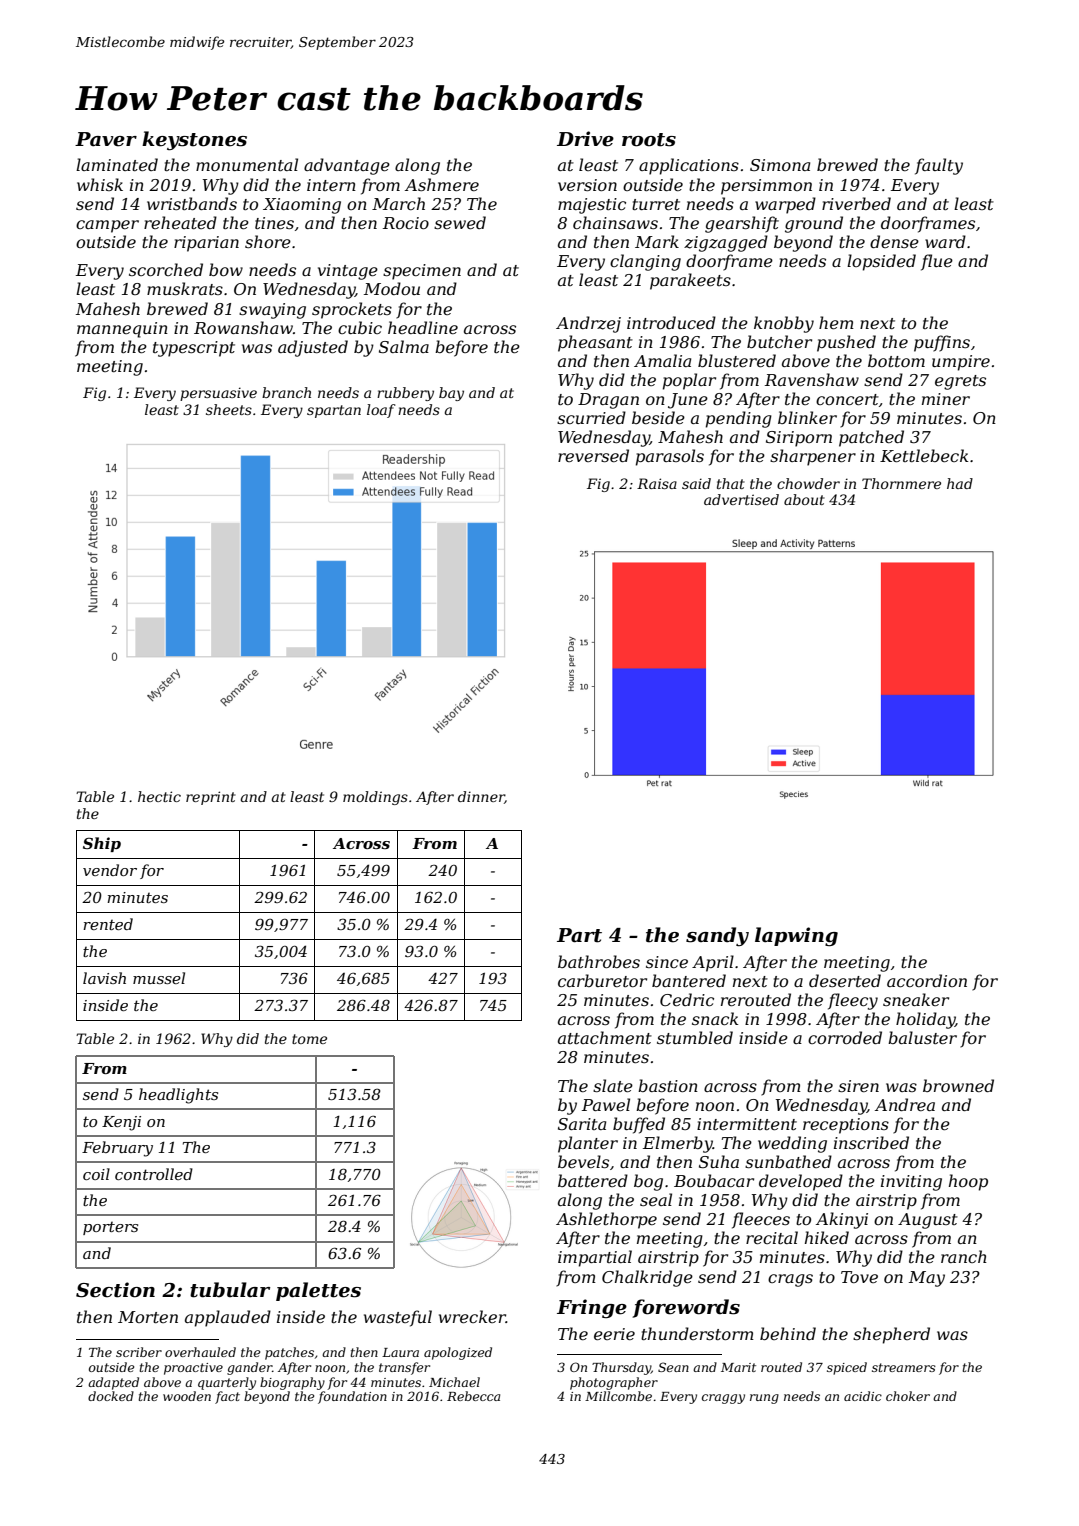 The height and width of the screenshot is (1526, 1079). What do you see at coordinates (796, 936) in the screenshot?
I see `lapwing` at bounding box center [796, 936].
